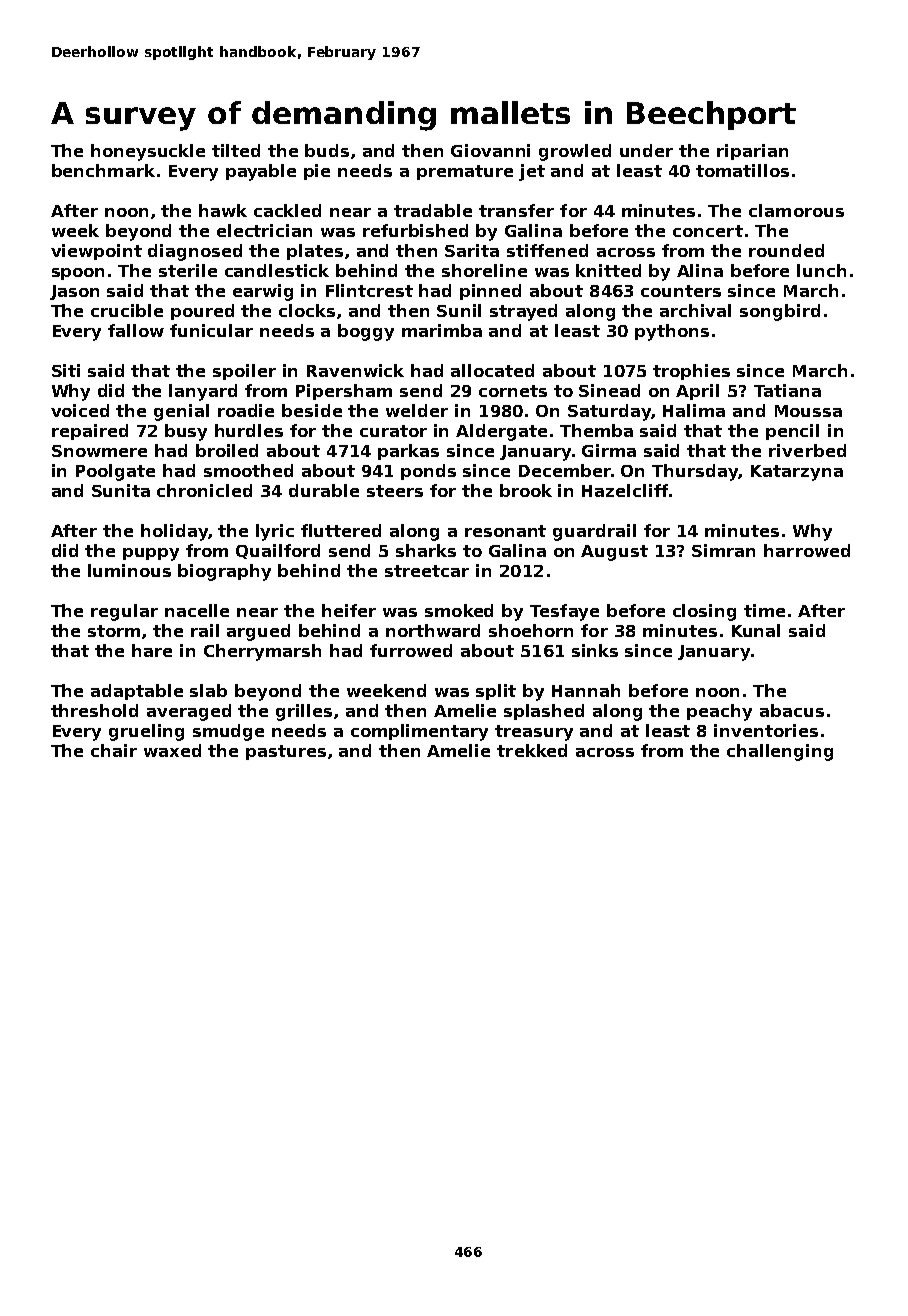 The image size is (908, 1316). What do you see at coordinates (807, 550) in the page?
I see `harrowed` at bounding box center [807, 550].
